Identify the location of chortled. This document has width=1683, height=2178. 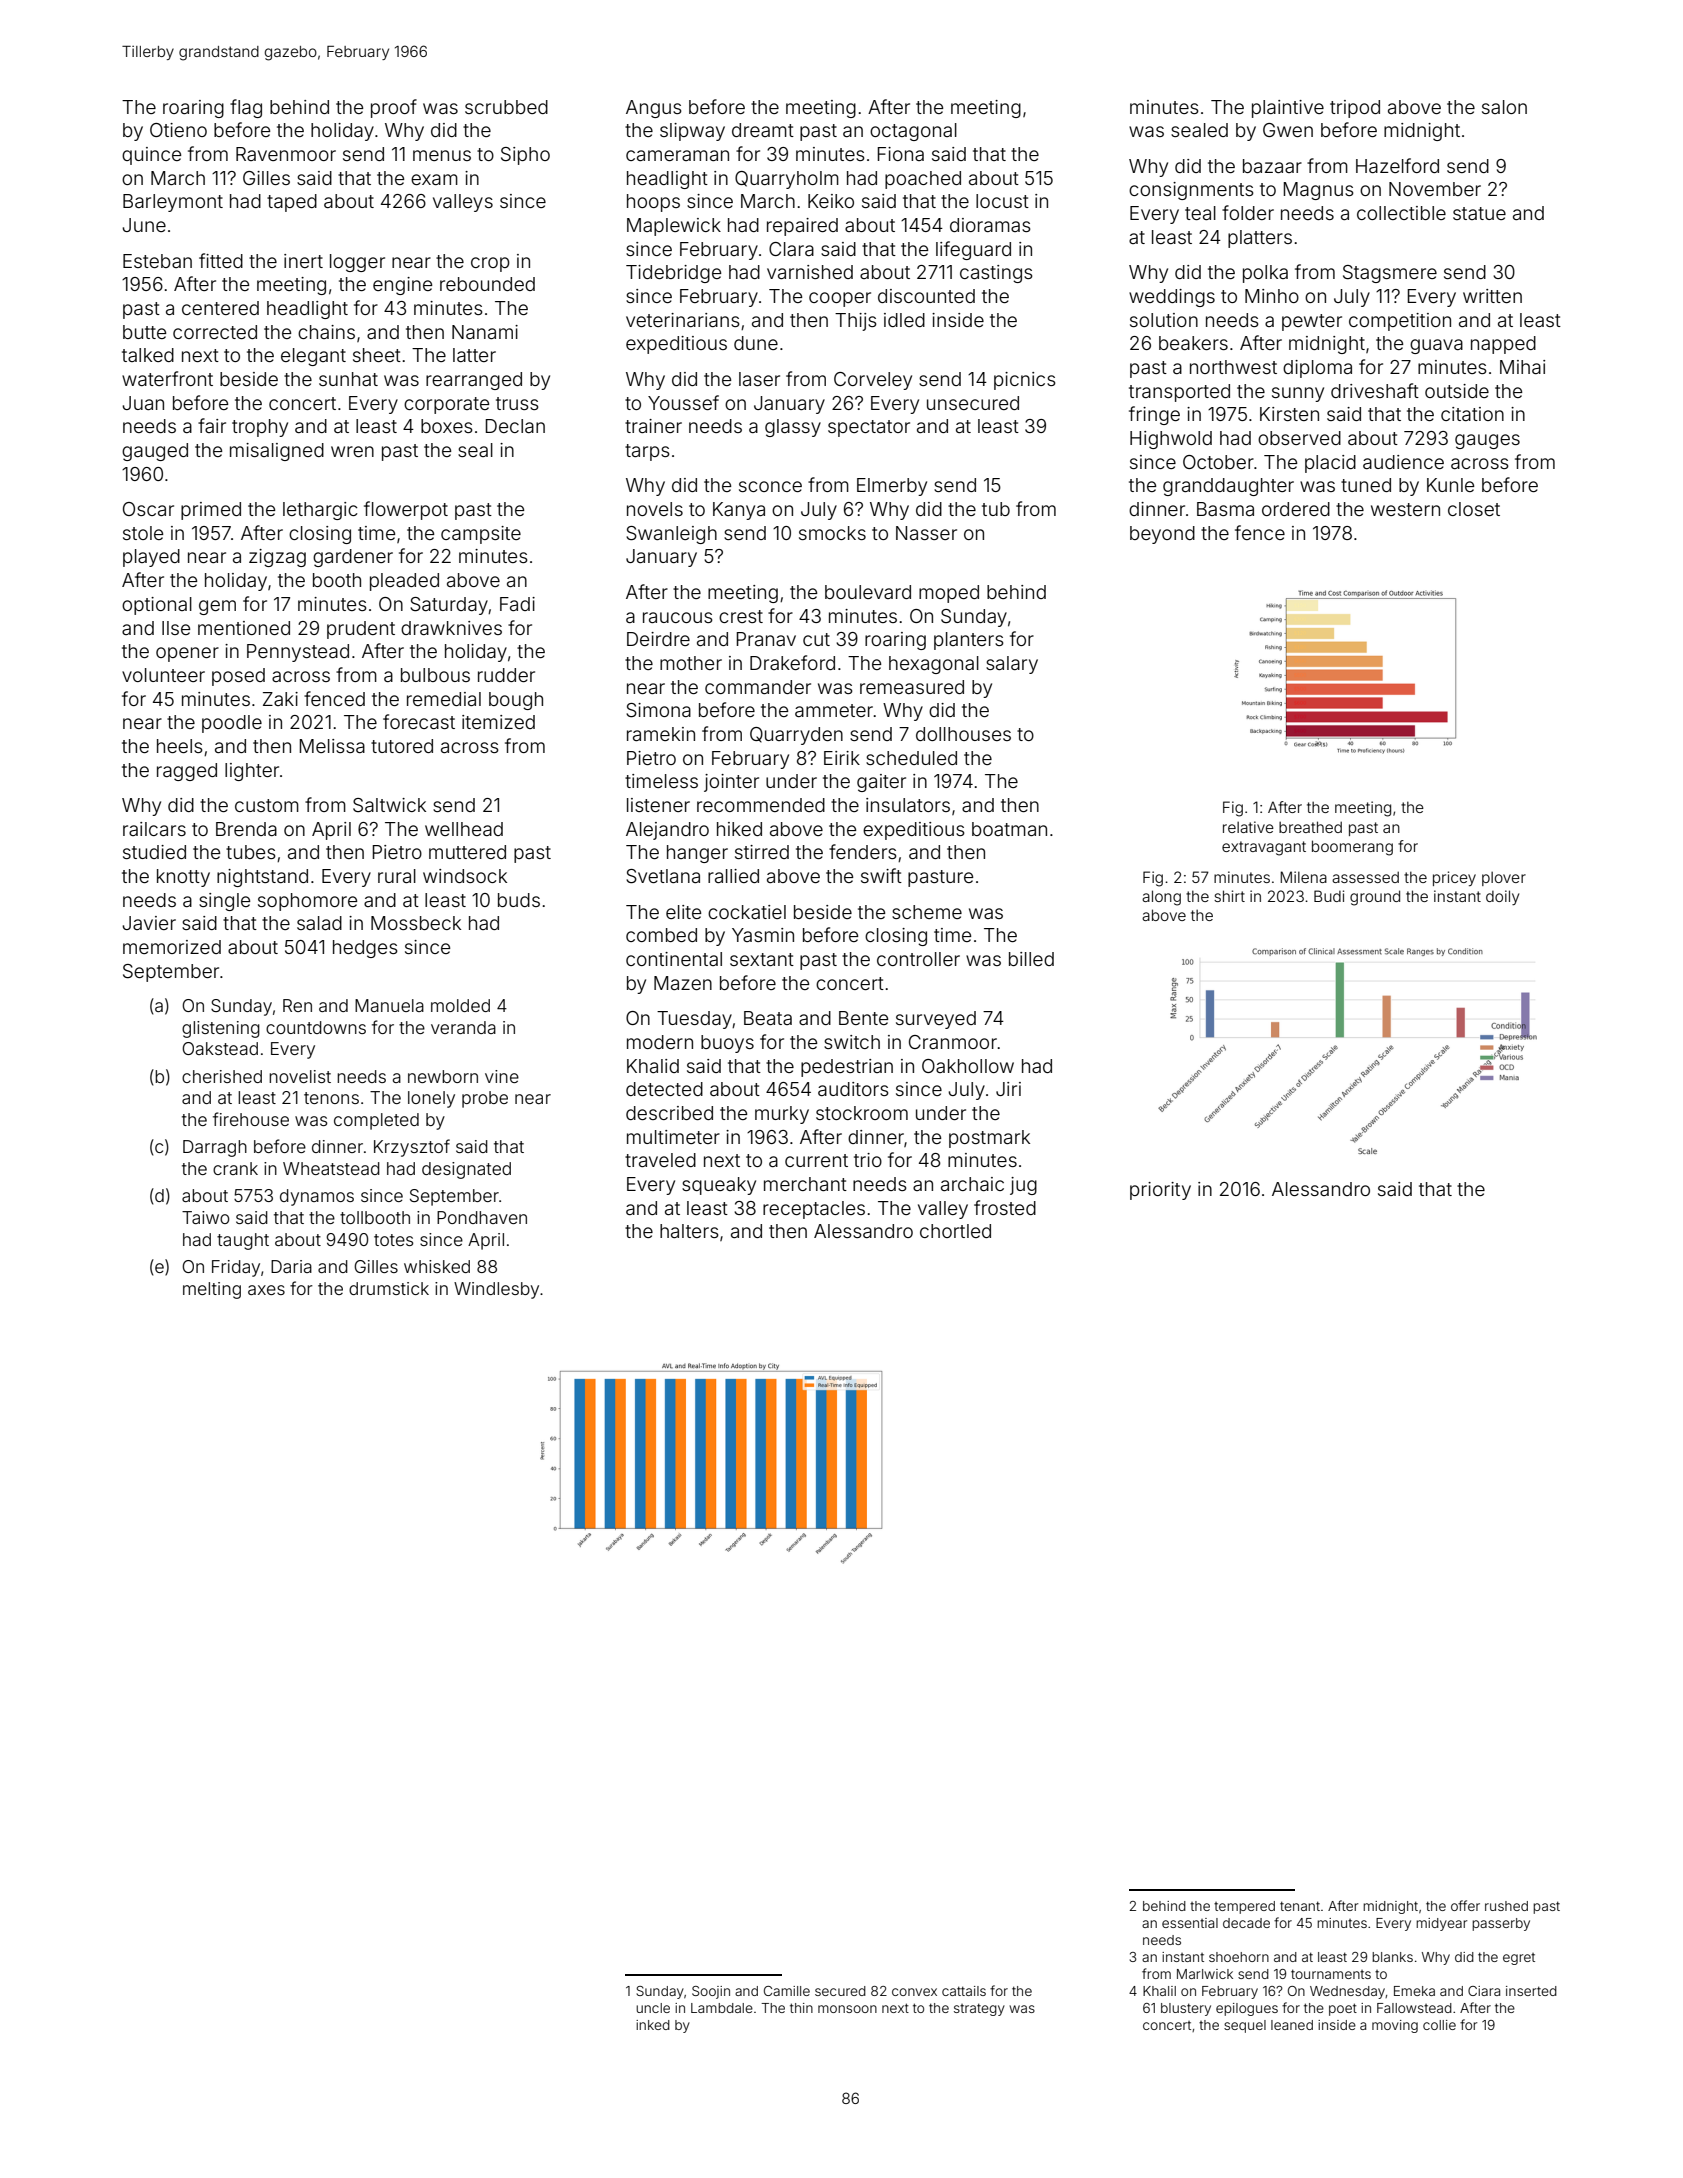
(955, 1231).
